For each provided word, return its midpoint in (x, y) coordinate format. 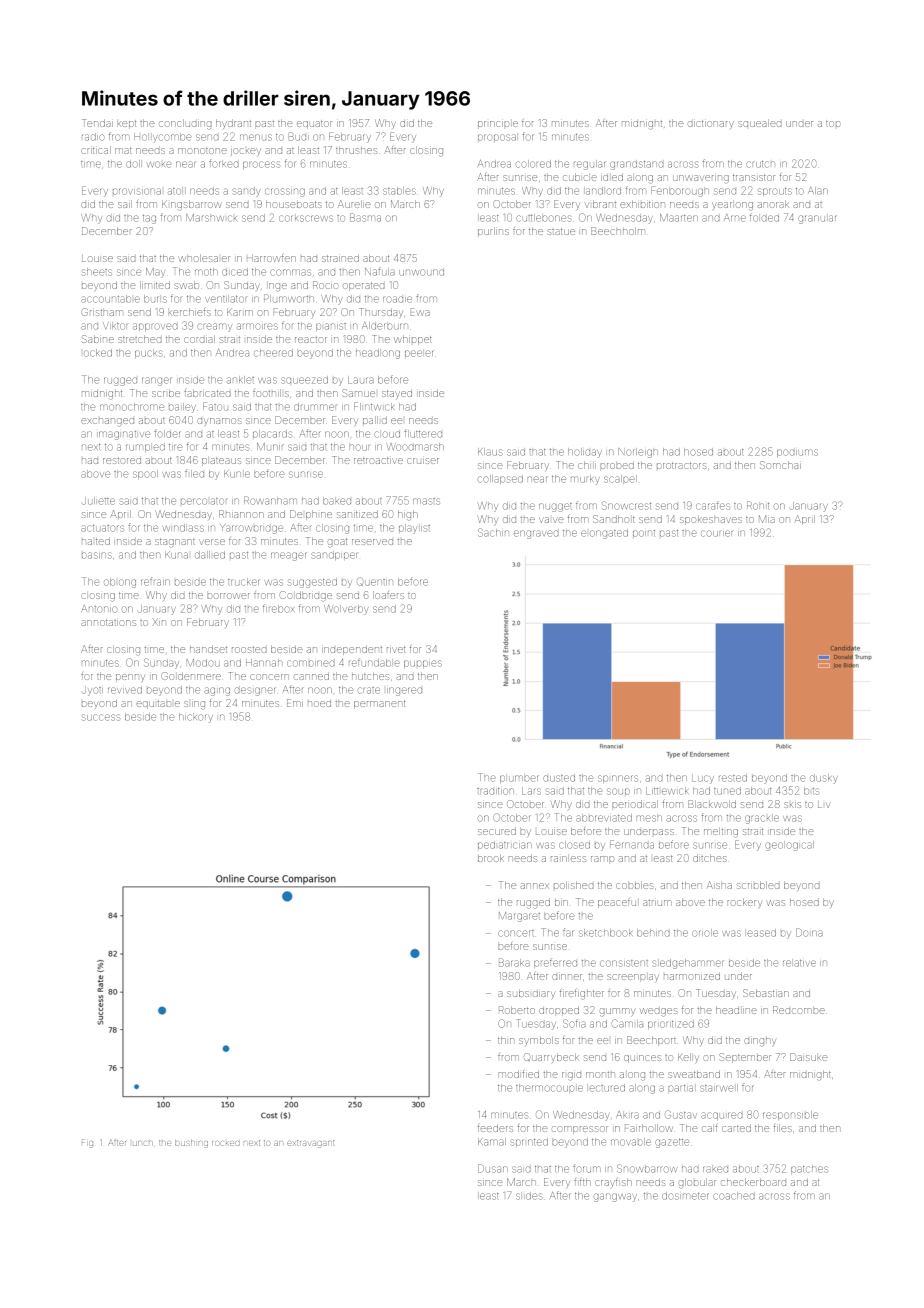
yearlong (732, 206)
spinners (617, 779)
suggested (313, 583)
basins (97, 555)
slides (529, 1196)
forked (224, 163)
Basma (365, 217)
